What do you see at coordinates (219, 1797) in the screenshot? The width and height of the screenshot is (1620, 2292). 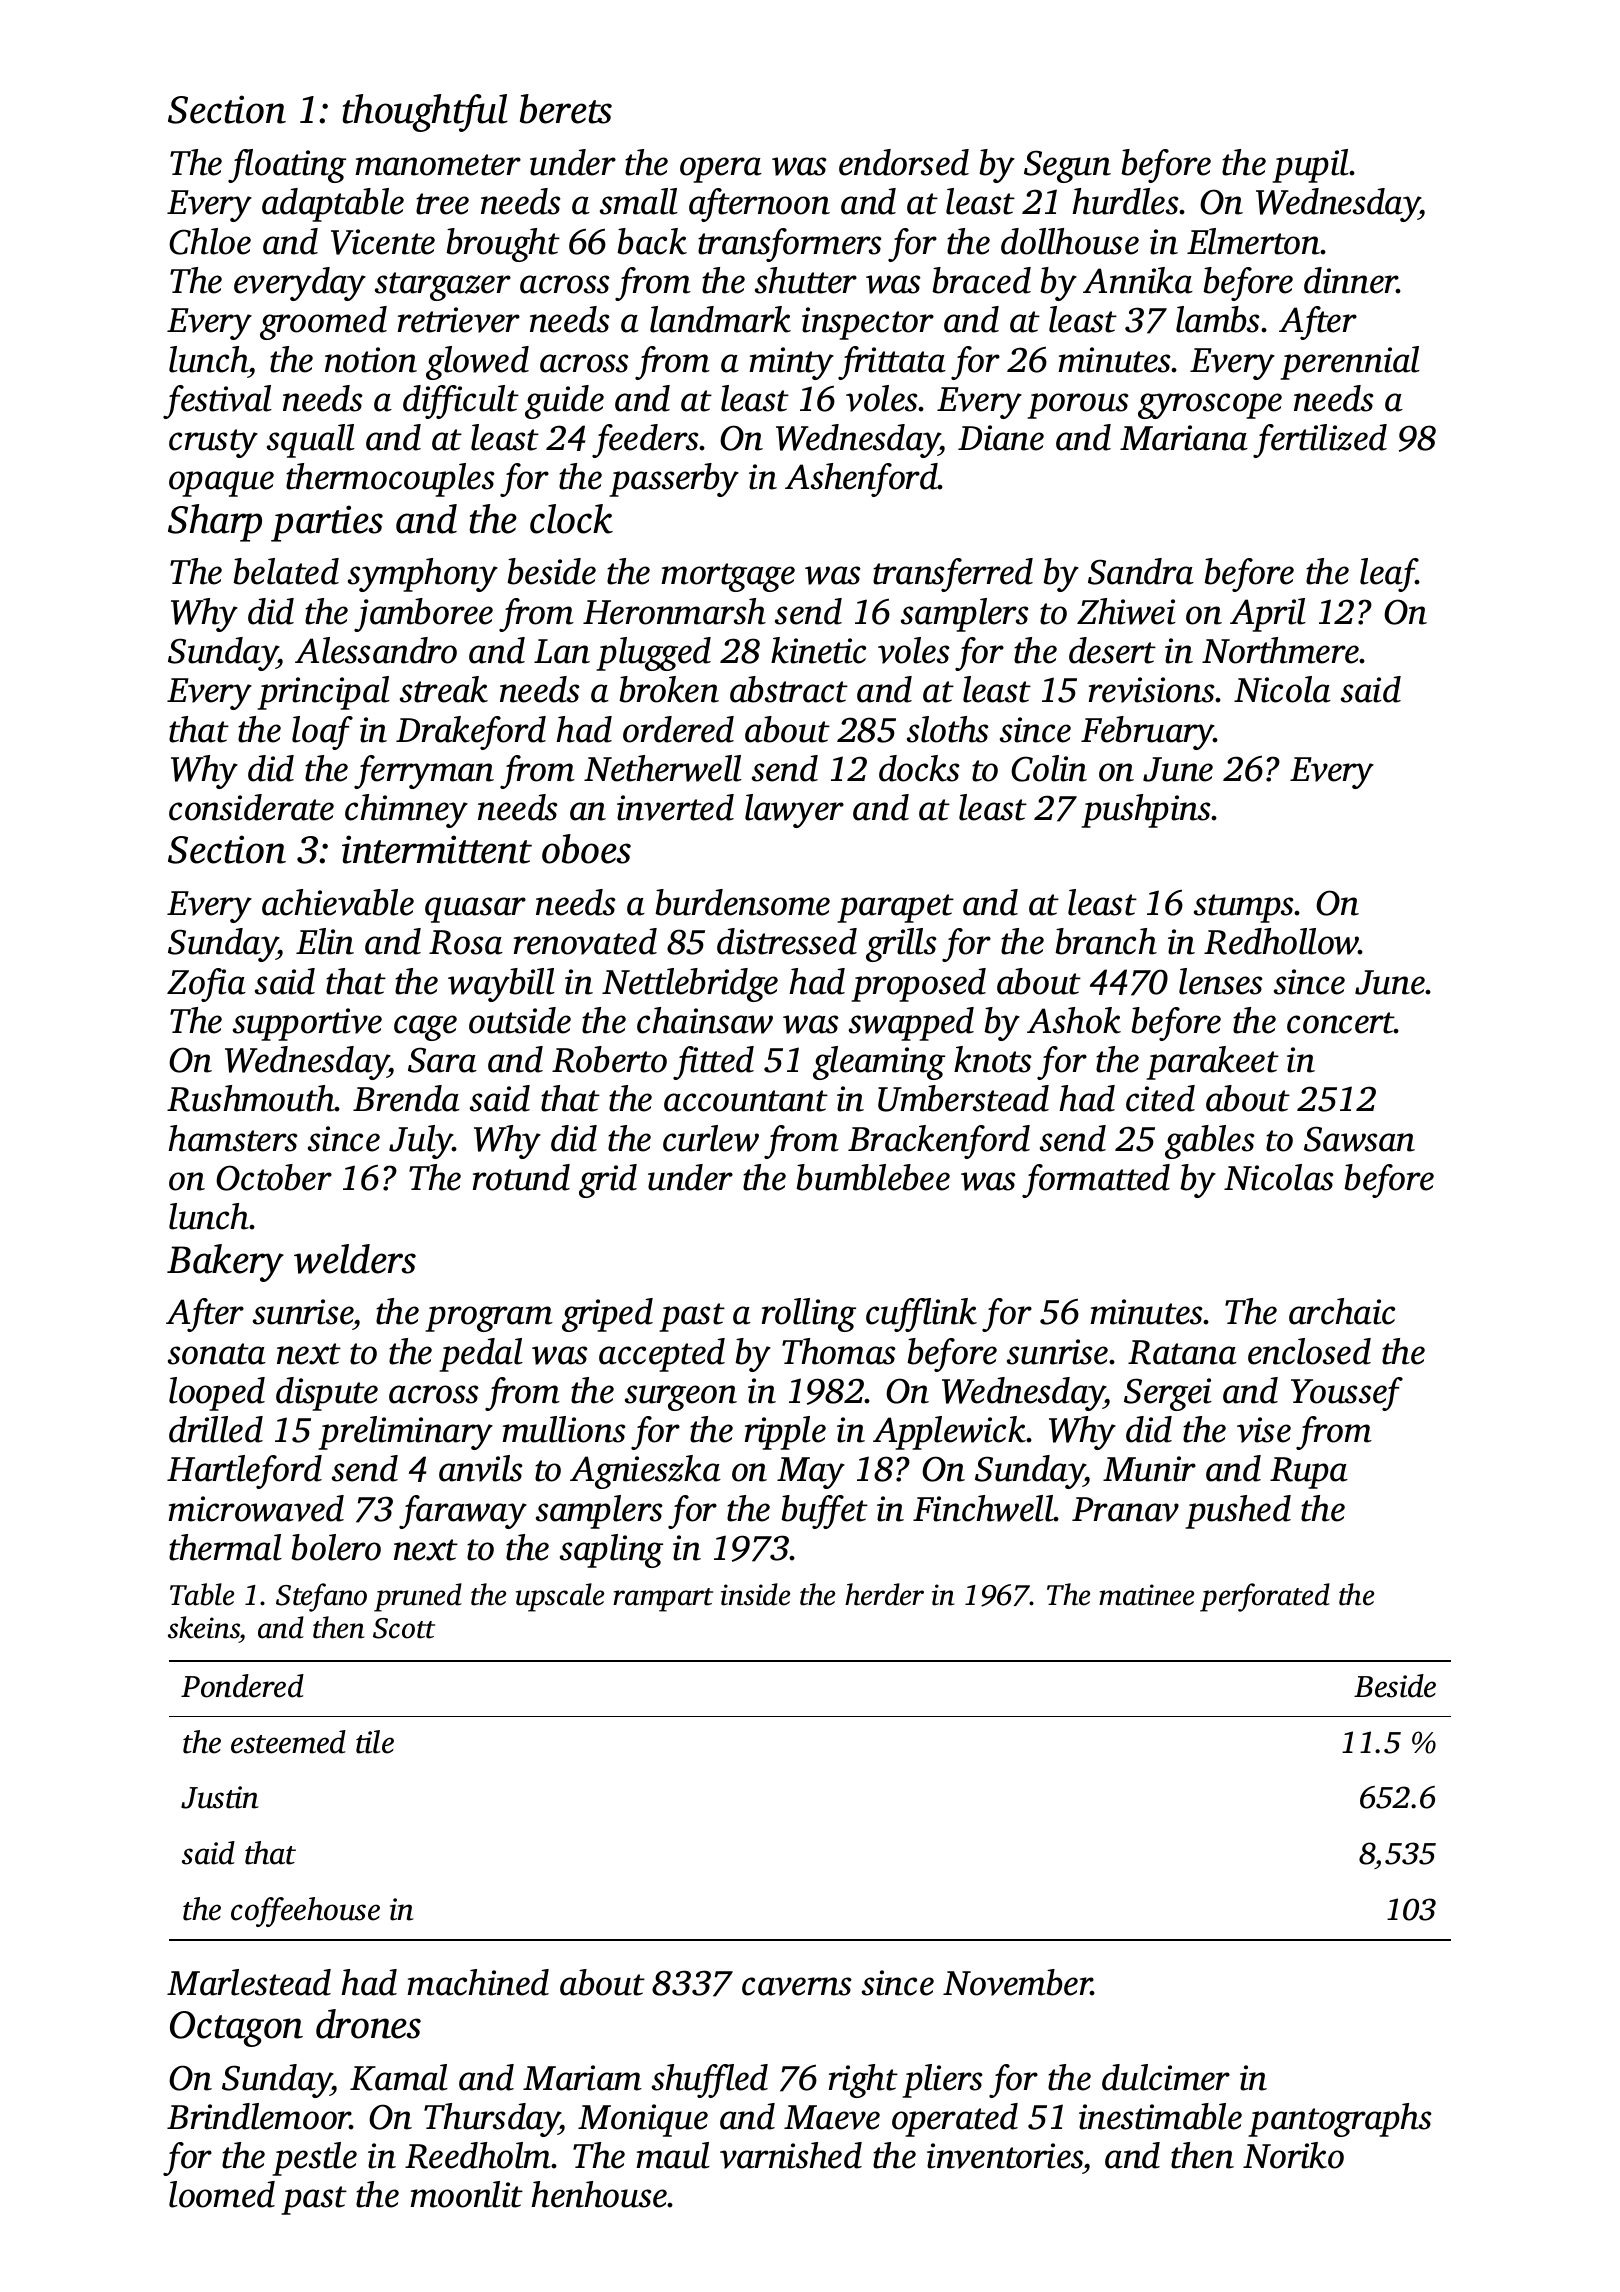 I see `Justin` at bounding box center [219, 1797].
